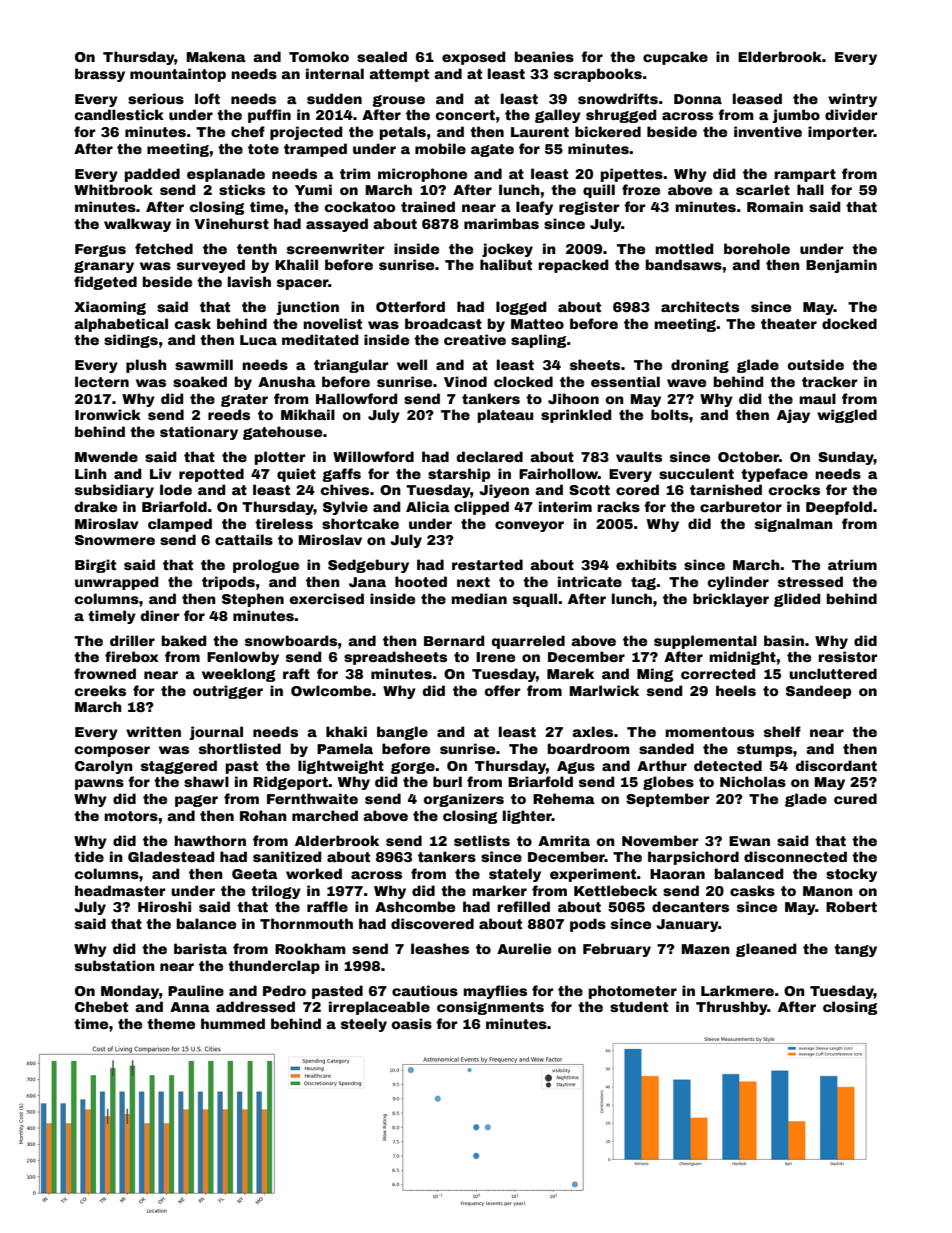  What do you see at coordinates (780, 56) in the document?
I see `Elderbrook` at bounding box center [780, 56].
